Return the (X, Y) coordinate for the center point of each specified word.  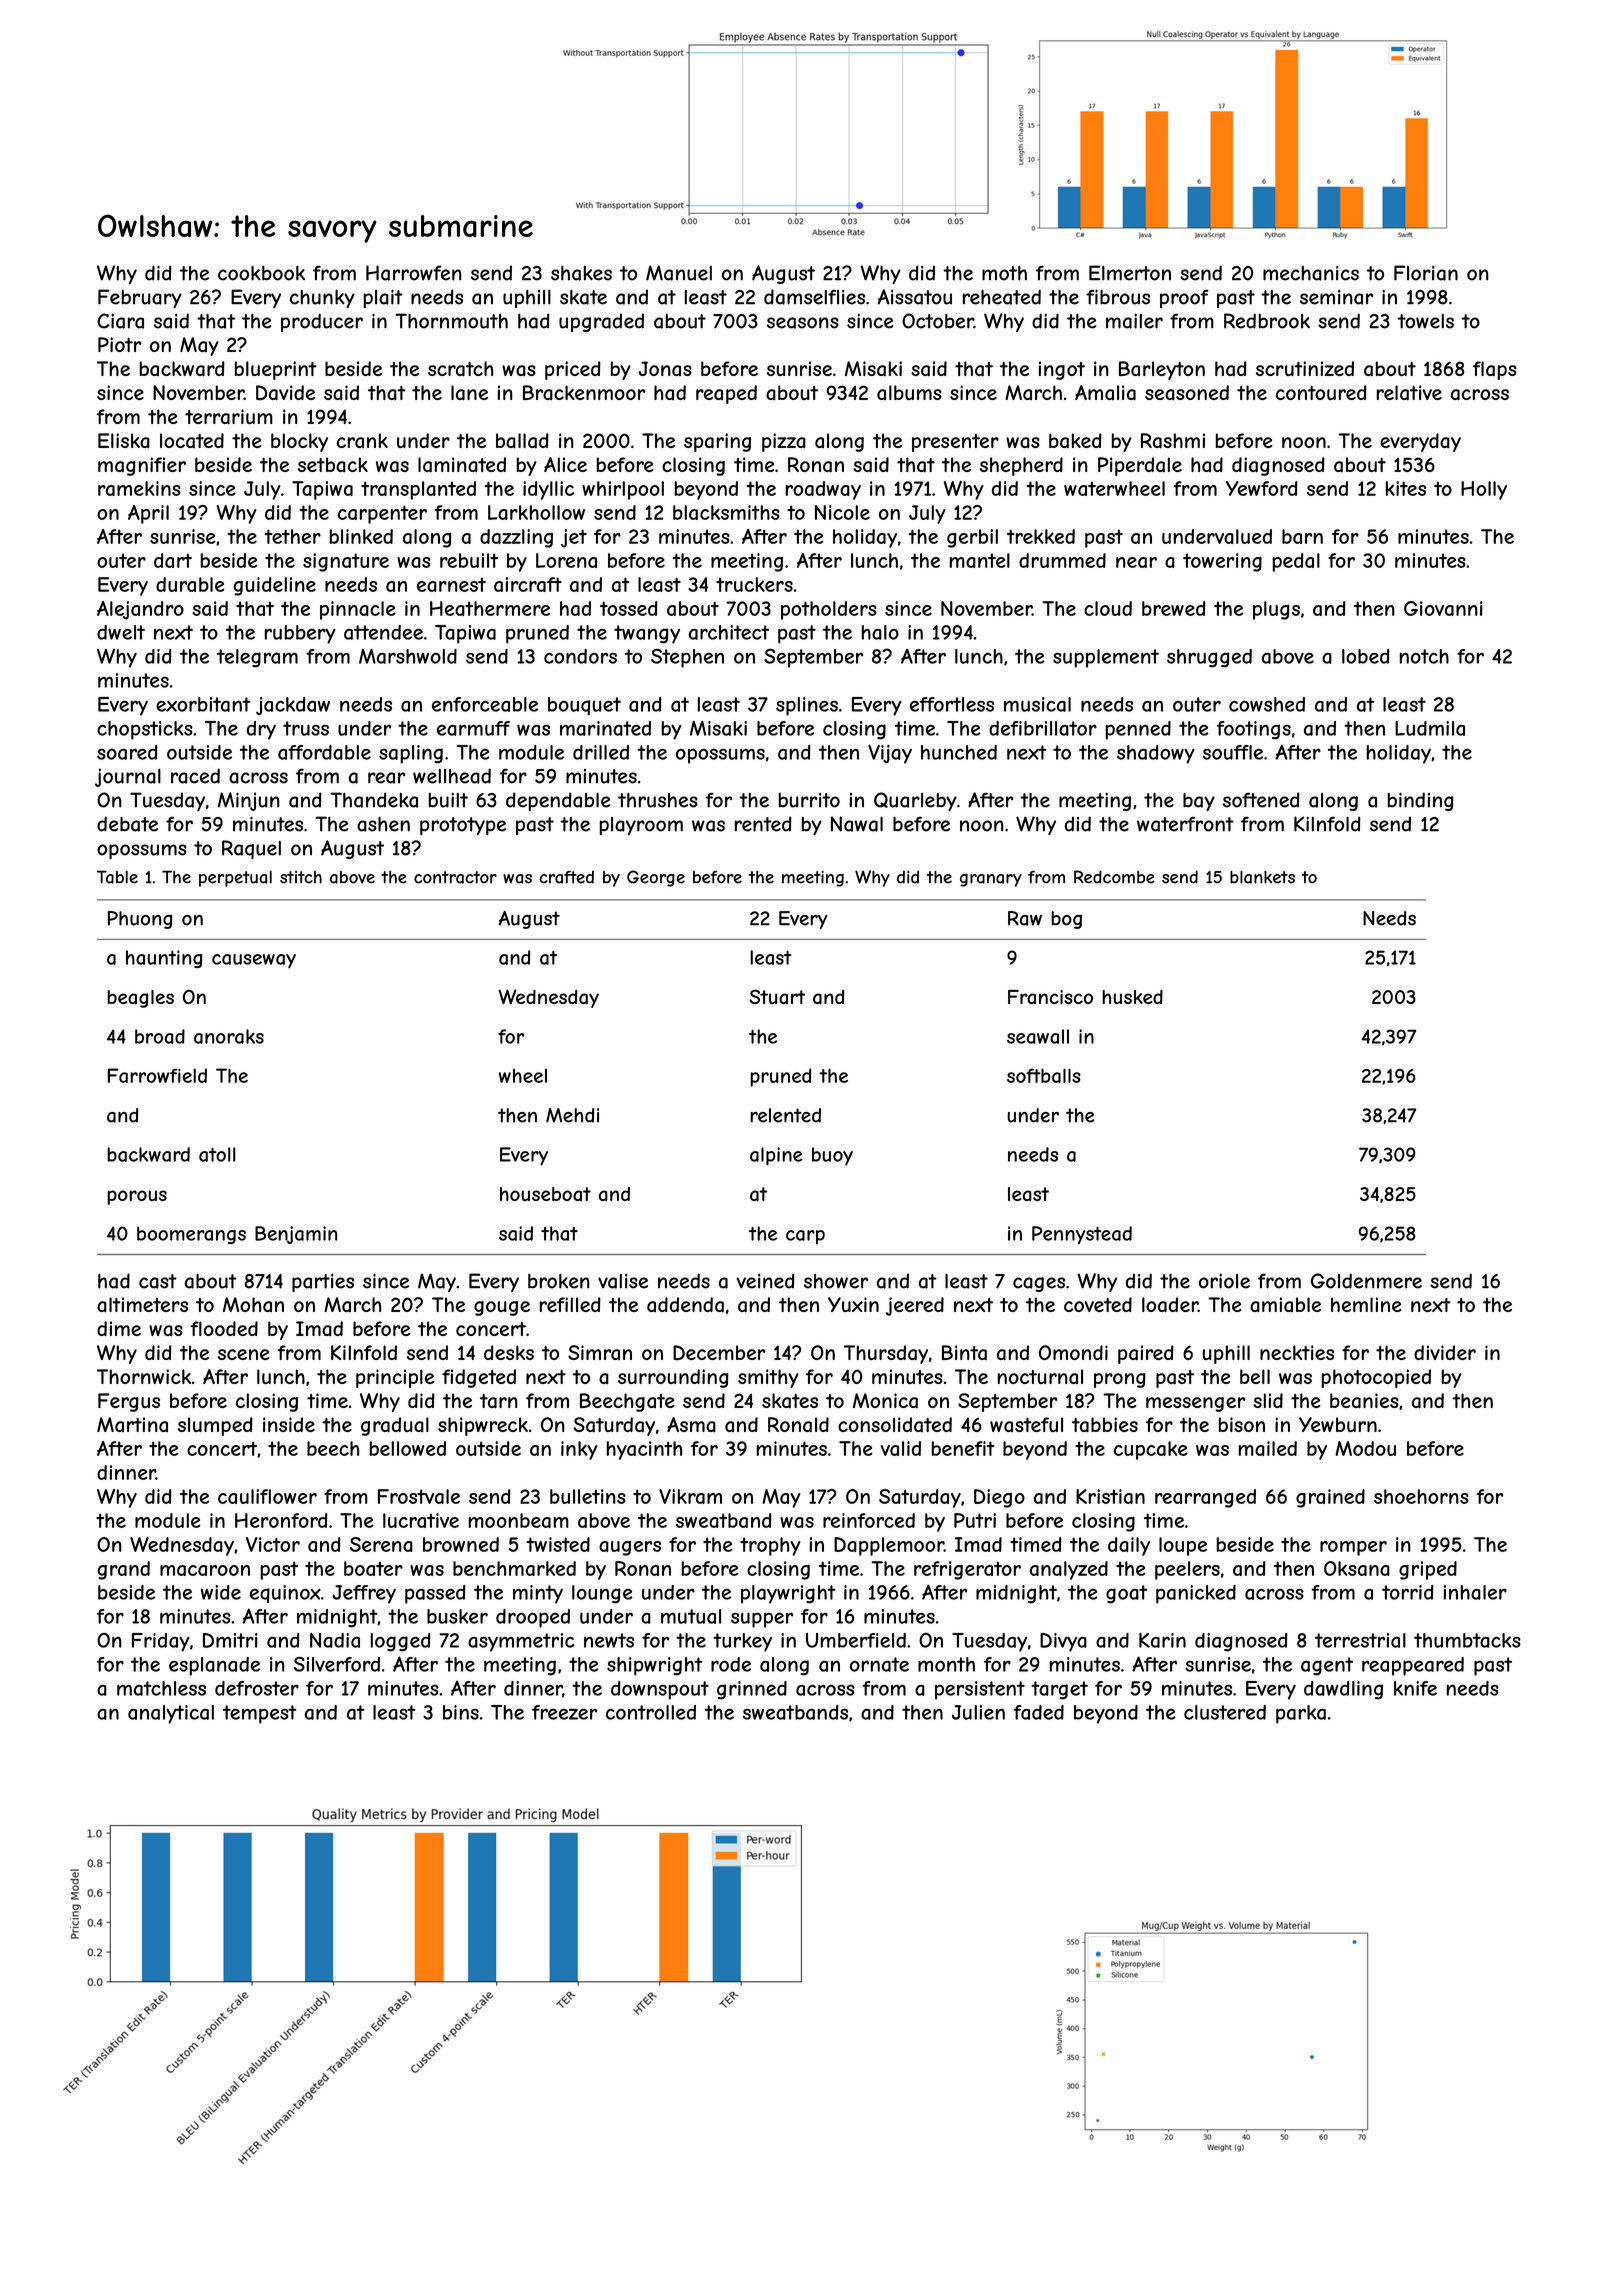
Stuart (777, 996)
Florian (1426, 273)
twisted (558, 1544)
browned (461, 1544)
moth (1004, 273)
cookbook (261, 273)
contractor (455, 877)
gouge (502, 1308)
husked (1132, 997)
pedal (1296, 562)
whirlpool (623, 490)
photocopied (1376, 1378)
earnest (451, 584)
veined (765, 1281)
